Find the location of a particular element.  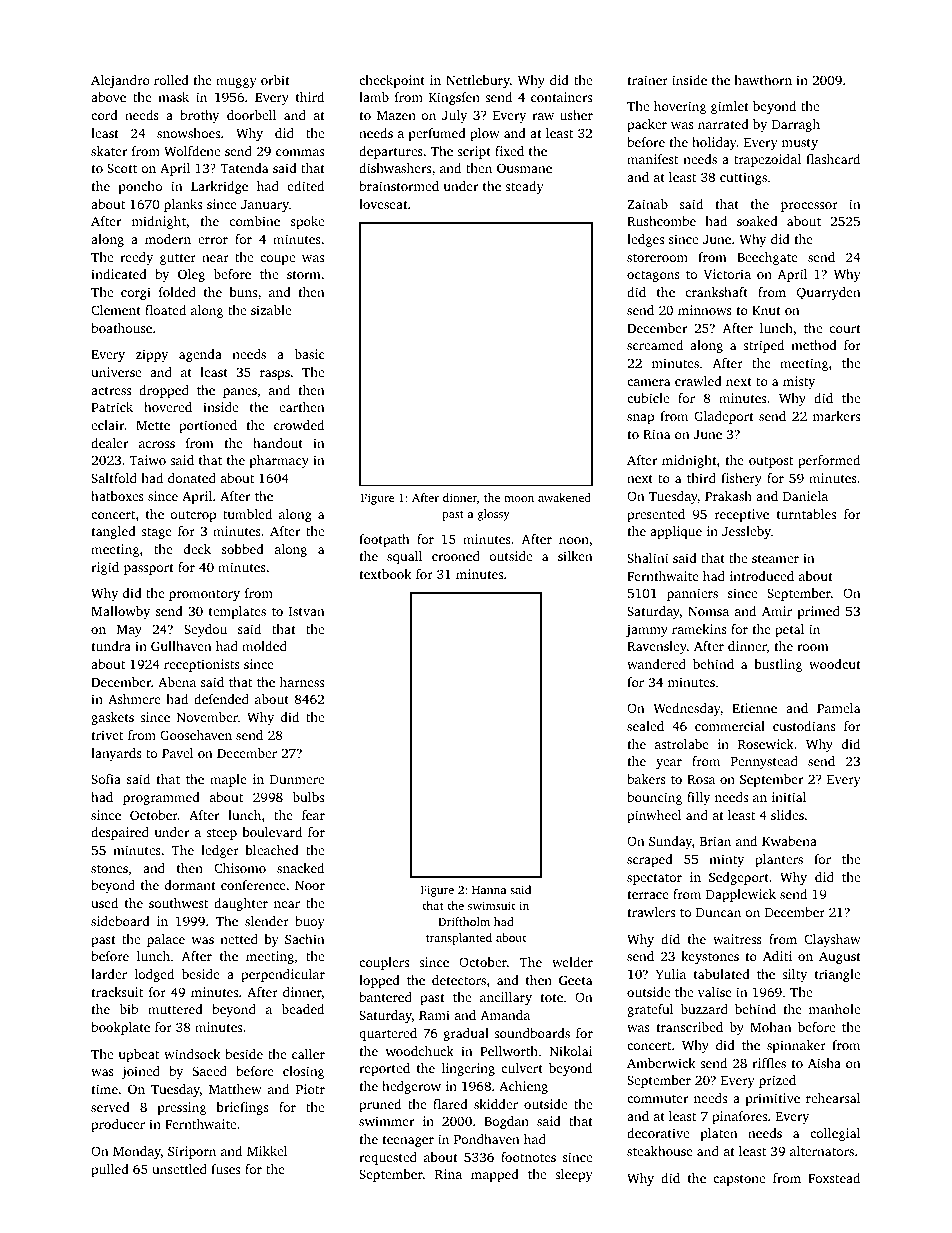

Piotr is located at coordinates (310, 1089).
